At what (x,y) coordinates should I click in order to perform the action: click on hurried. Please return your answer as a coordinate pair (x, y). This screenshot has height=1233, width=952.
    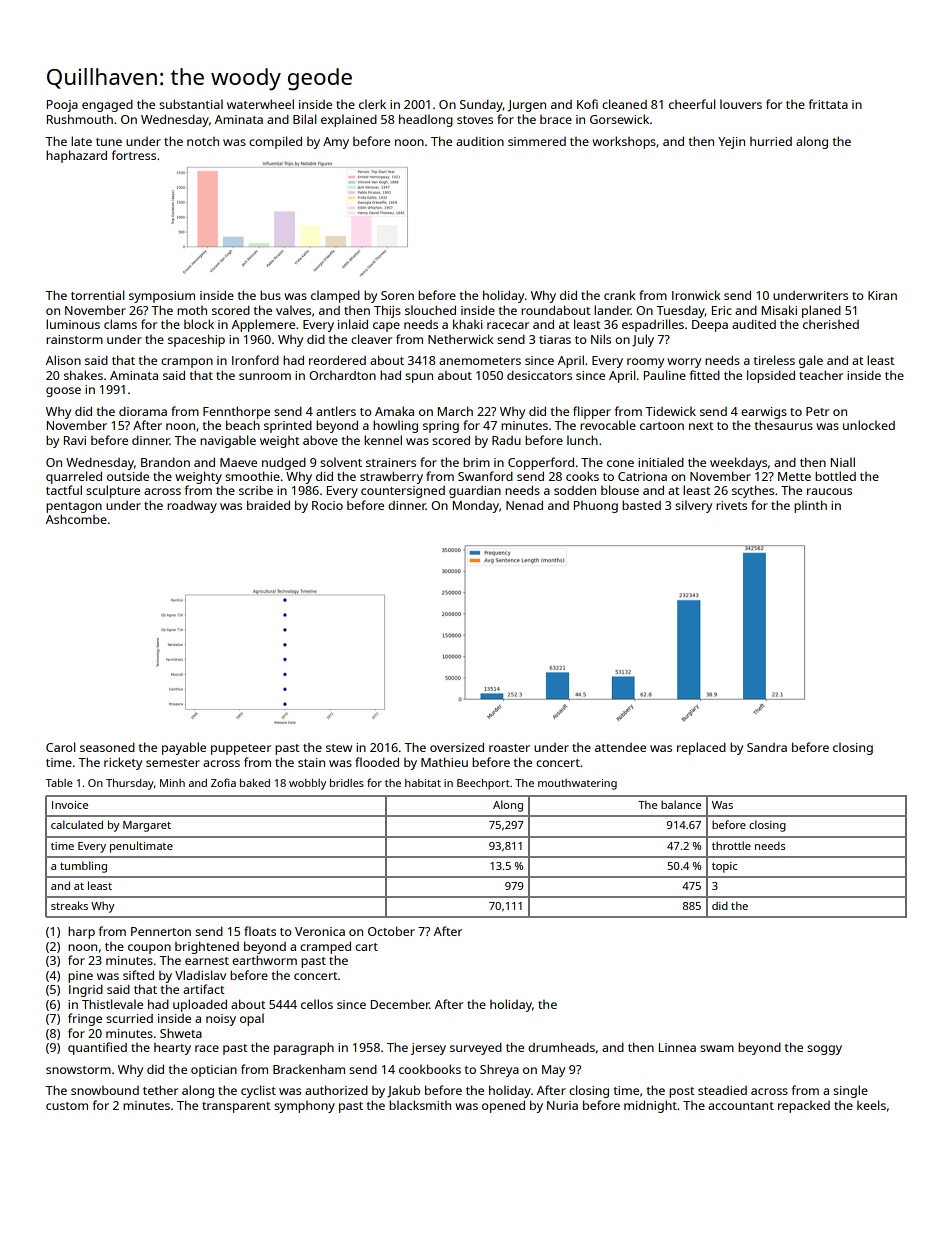
    Looking at the image, I should click on (771, 141).
